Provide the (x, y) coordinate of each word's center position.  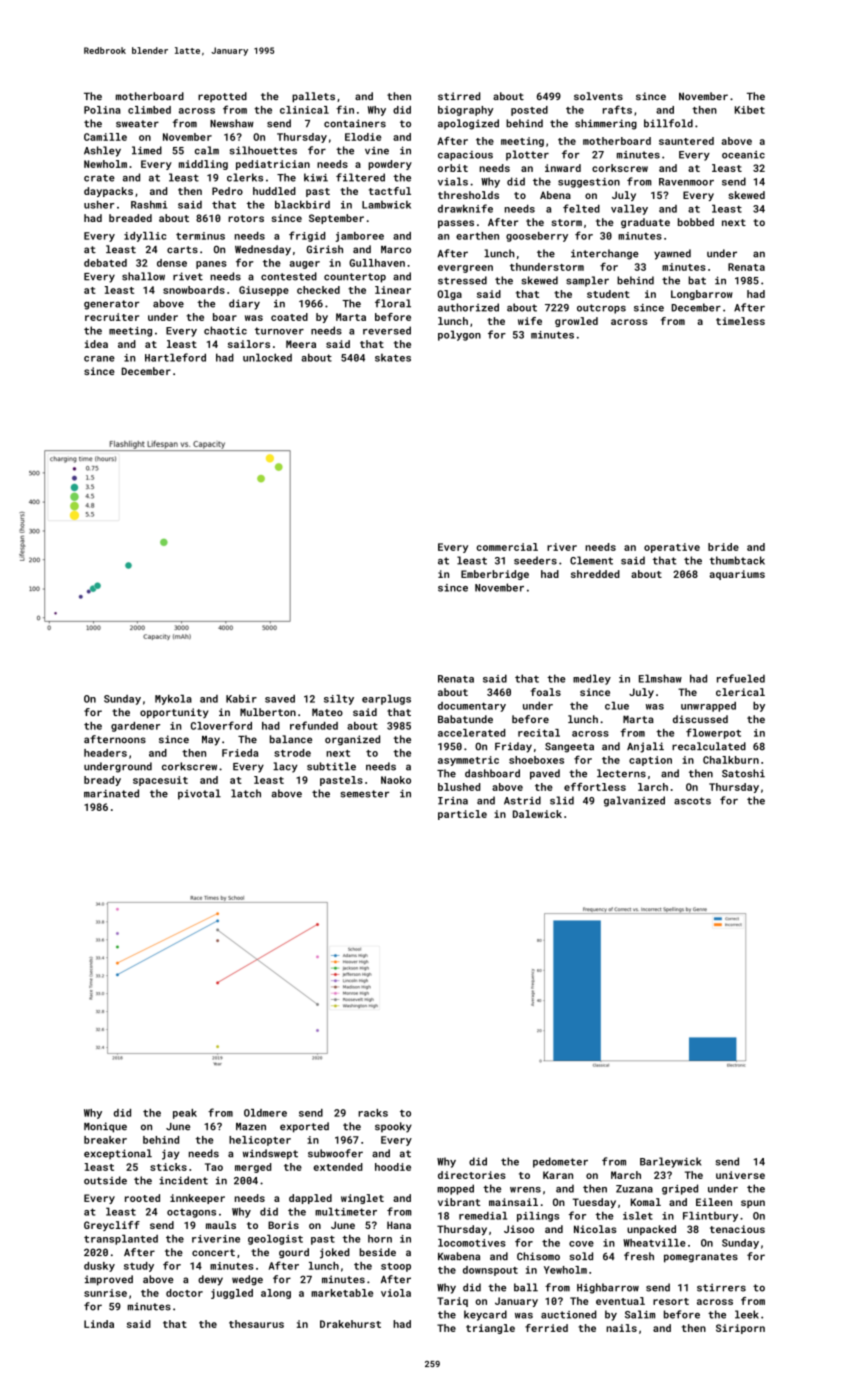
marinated (111, 793)
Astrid (522, 800)
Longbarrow (702, 295)
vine (377, 151)
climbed (149, 110)
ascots (692, 801)
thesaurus (256, 1324)
